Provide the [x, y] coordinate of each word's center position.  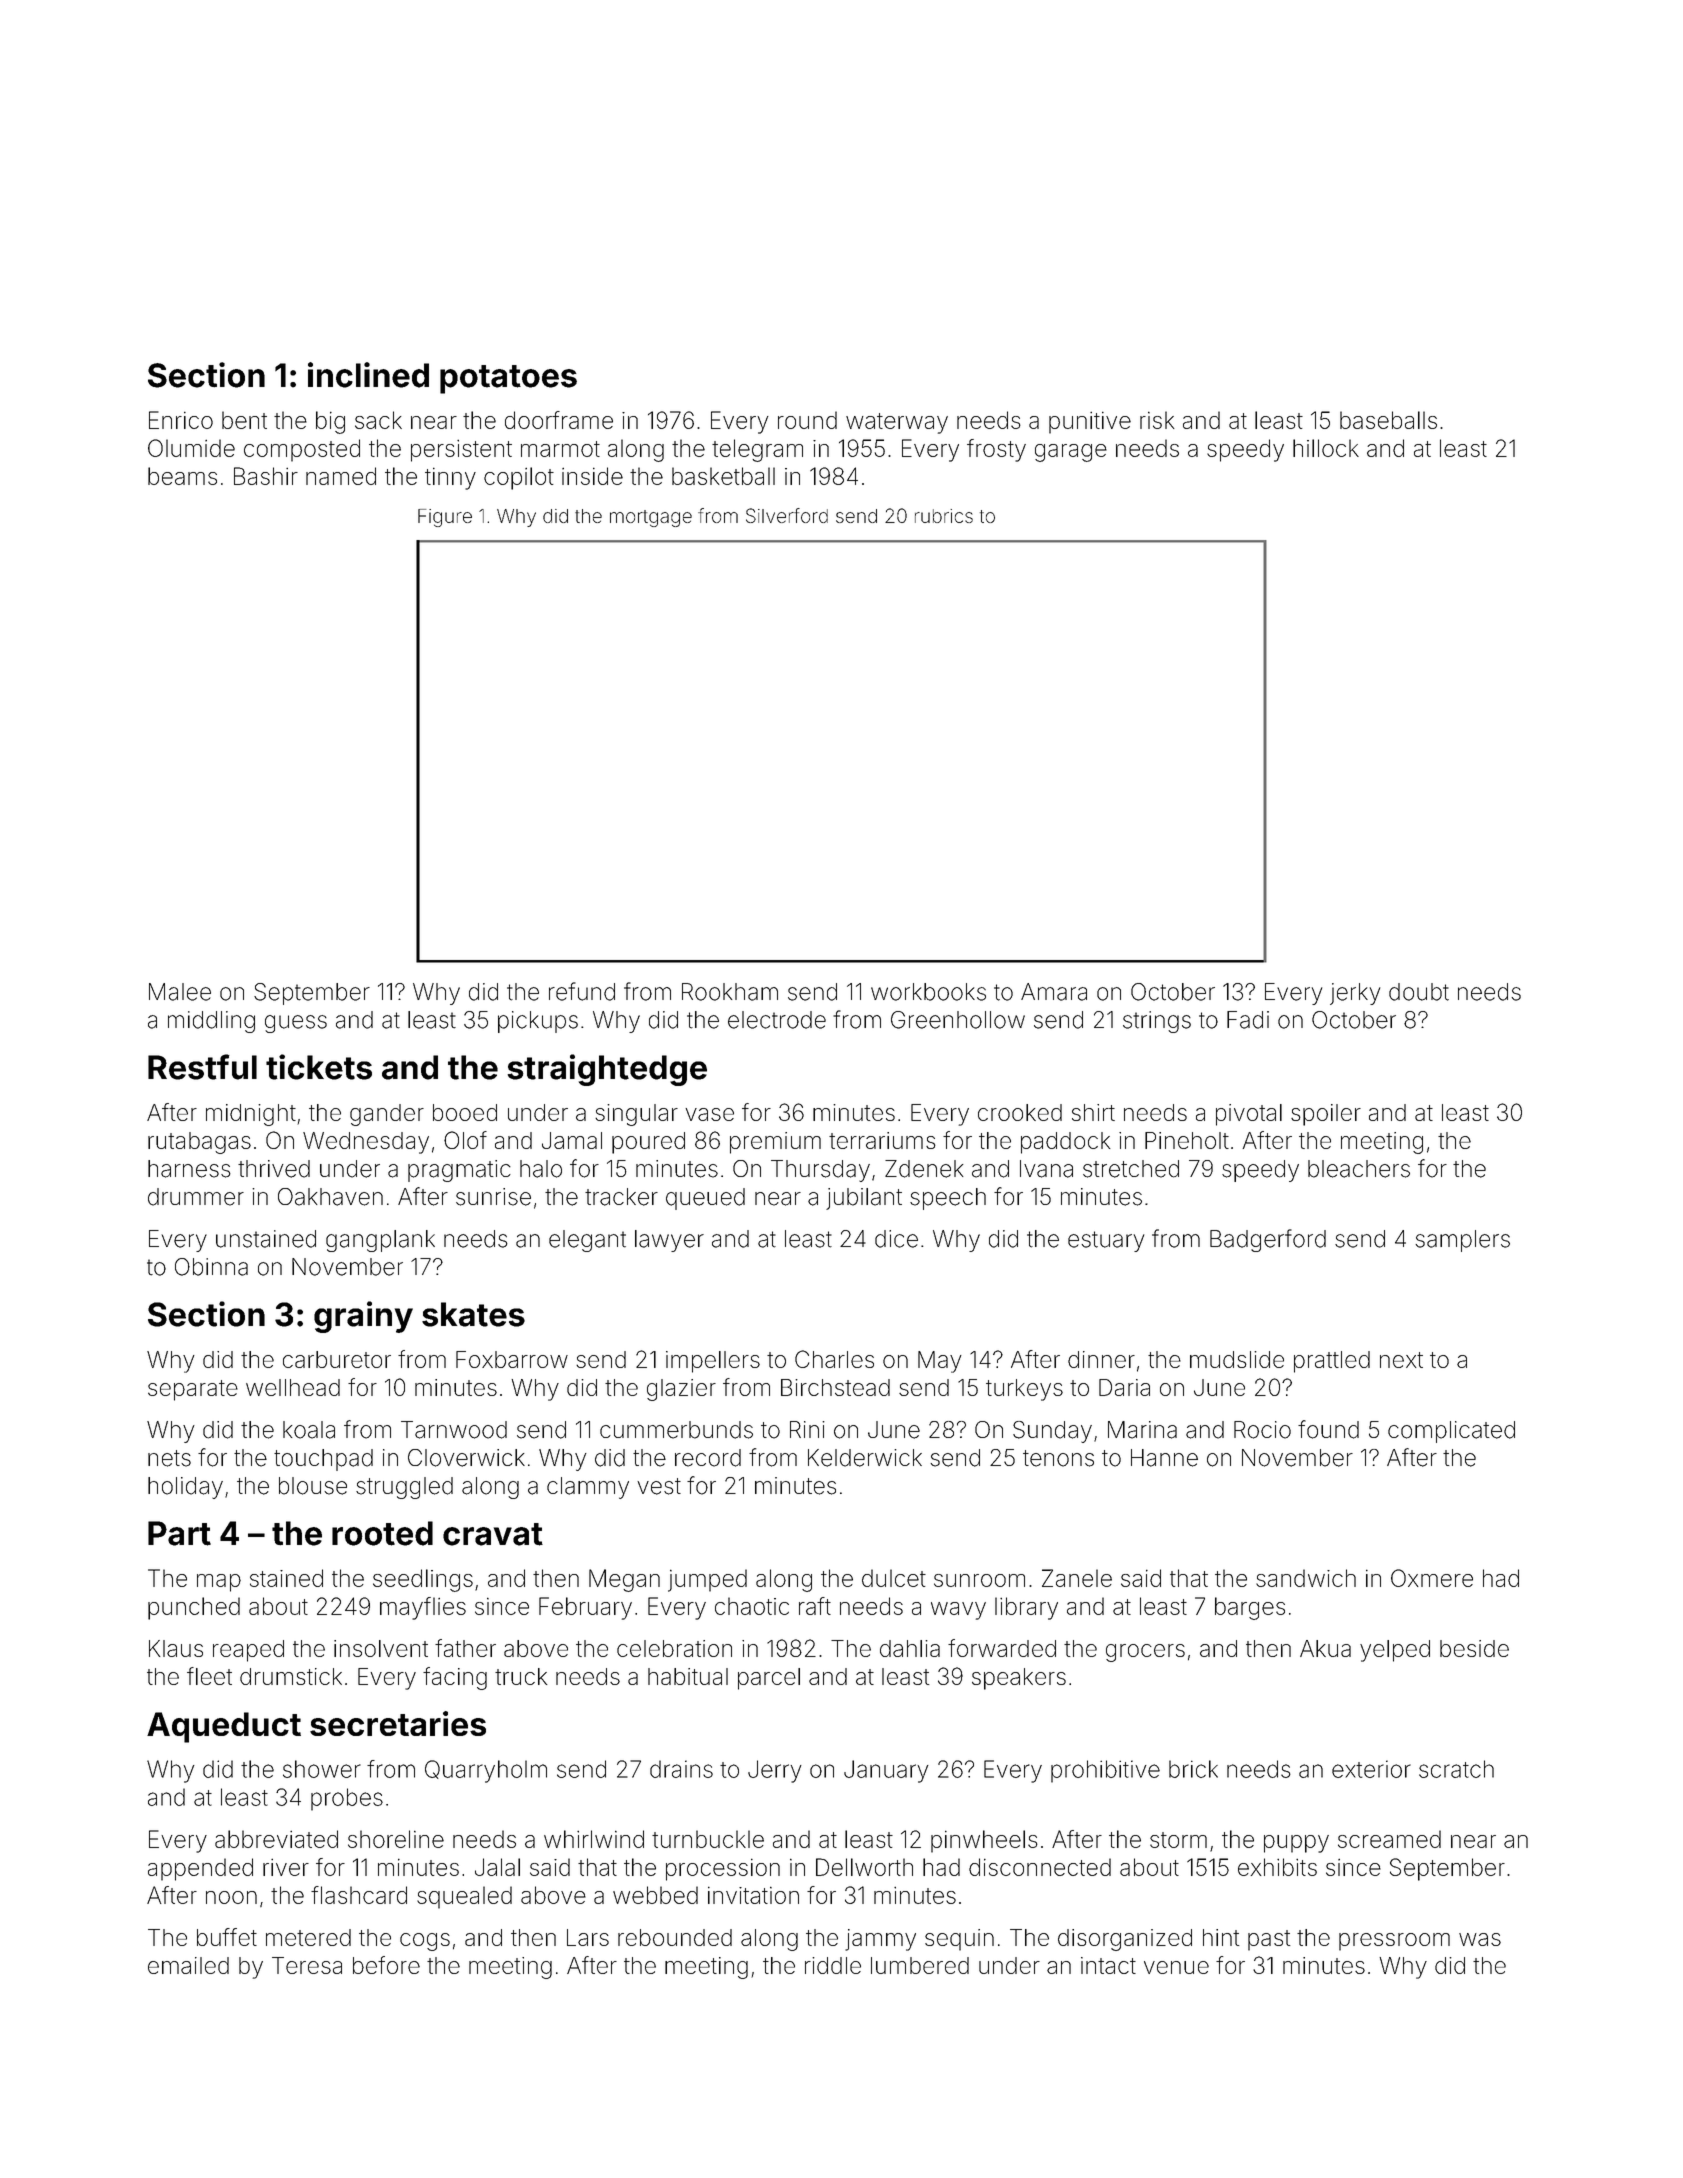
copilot [519, 478]
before [386, 1965]
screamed [1389, 1839]
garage [1071, 453]
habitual [688, 1676]
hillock [1326, 448]
